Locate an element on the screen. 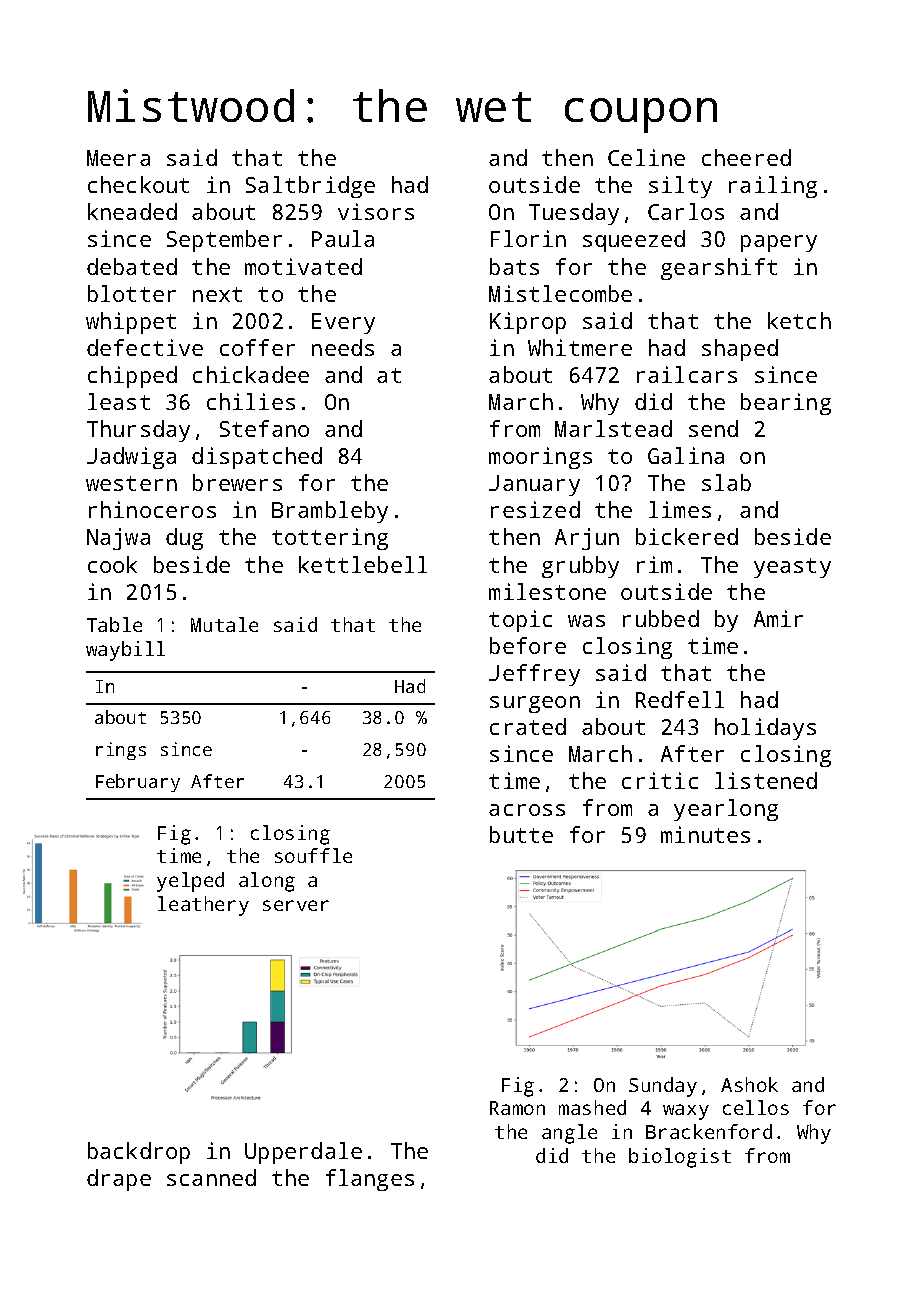 The height and width of the screenshot is (1311, 924). Amir is located at coordinates (778, 618).
